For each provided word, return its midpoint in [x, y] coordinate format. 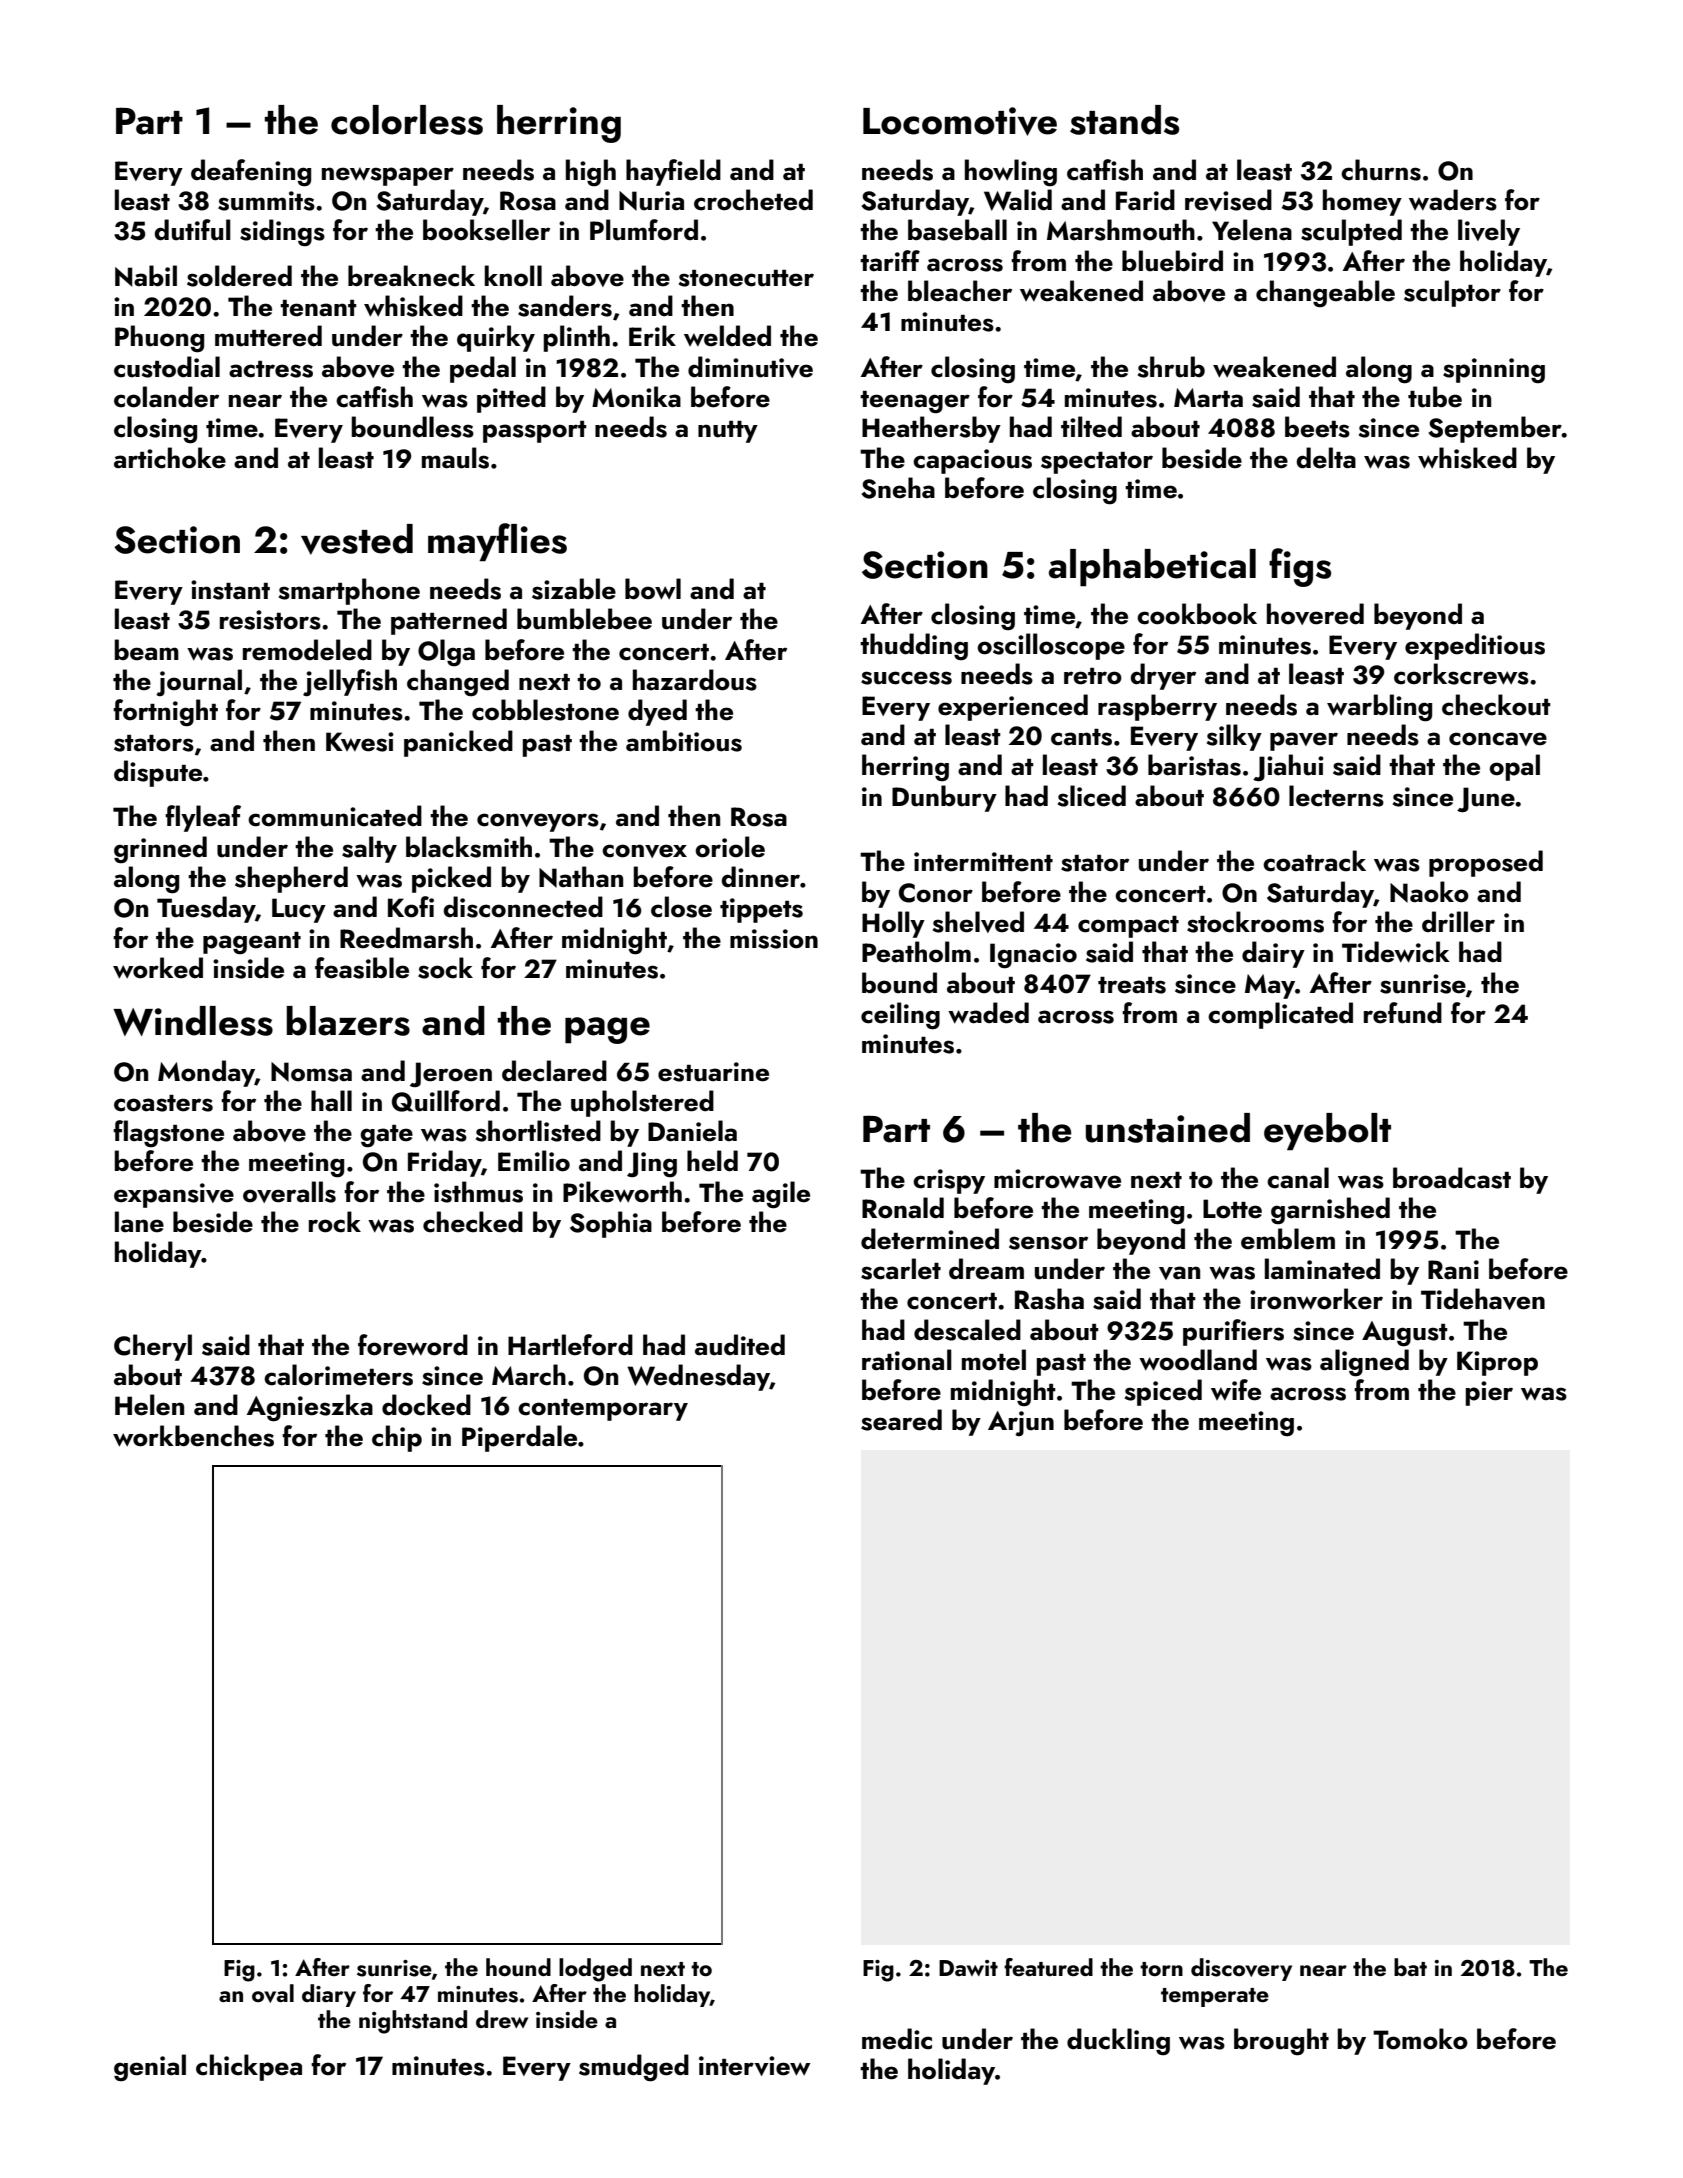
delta [1326, 458]
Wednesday [698, 1377]
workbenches [193, 1436]
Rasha [1049, 1299]
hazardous [695, 680]
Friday [445, 1163]
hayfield [673, 172]
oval [273, 1993]
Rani [1453, 1270]
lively [1489, 232]
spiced [1163, 1392]
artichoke [170, 458]
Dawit [968, 1968]
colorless [407, 120]
